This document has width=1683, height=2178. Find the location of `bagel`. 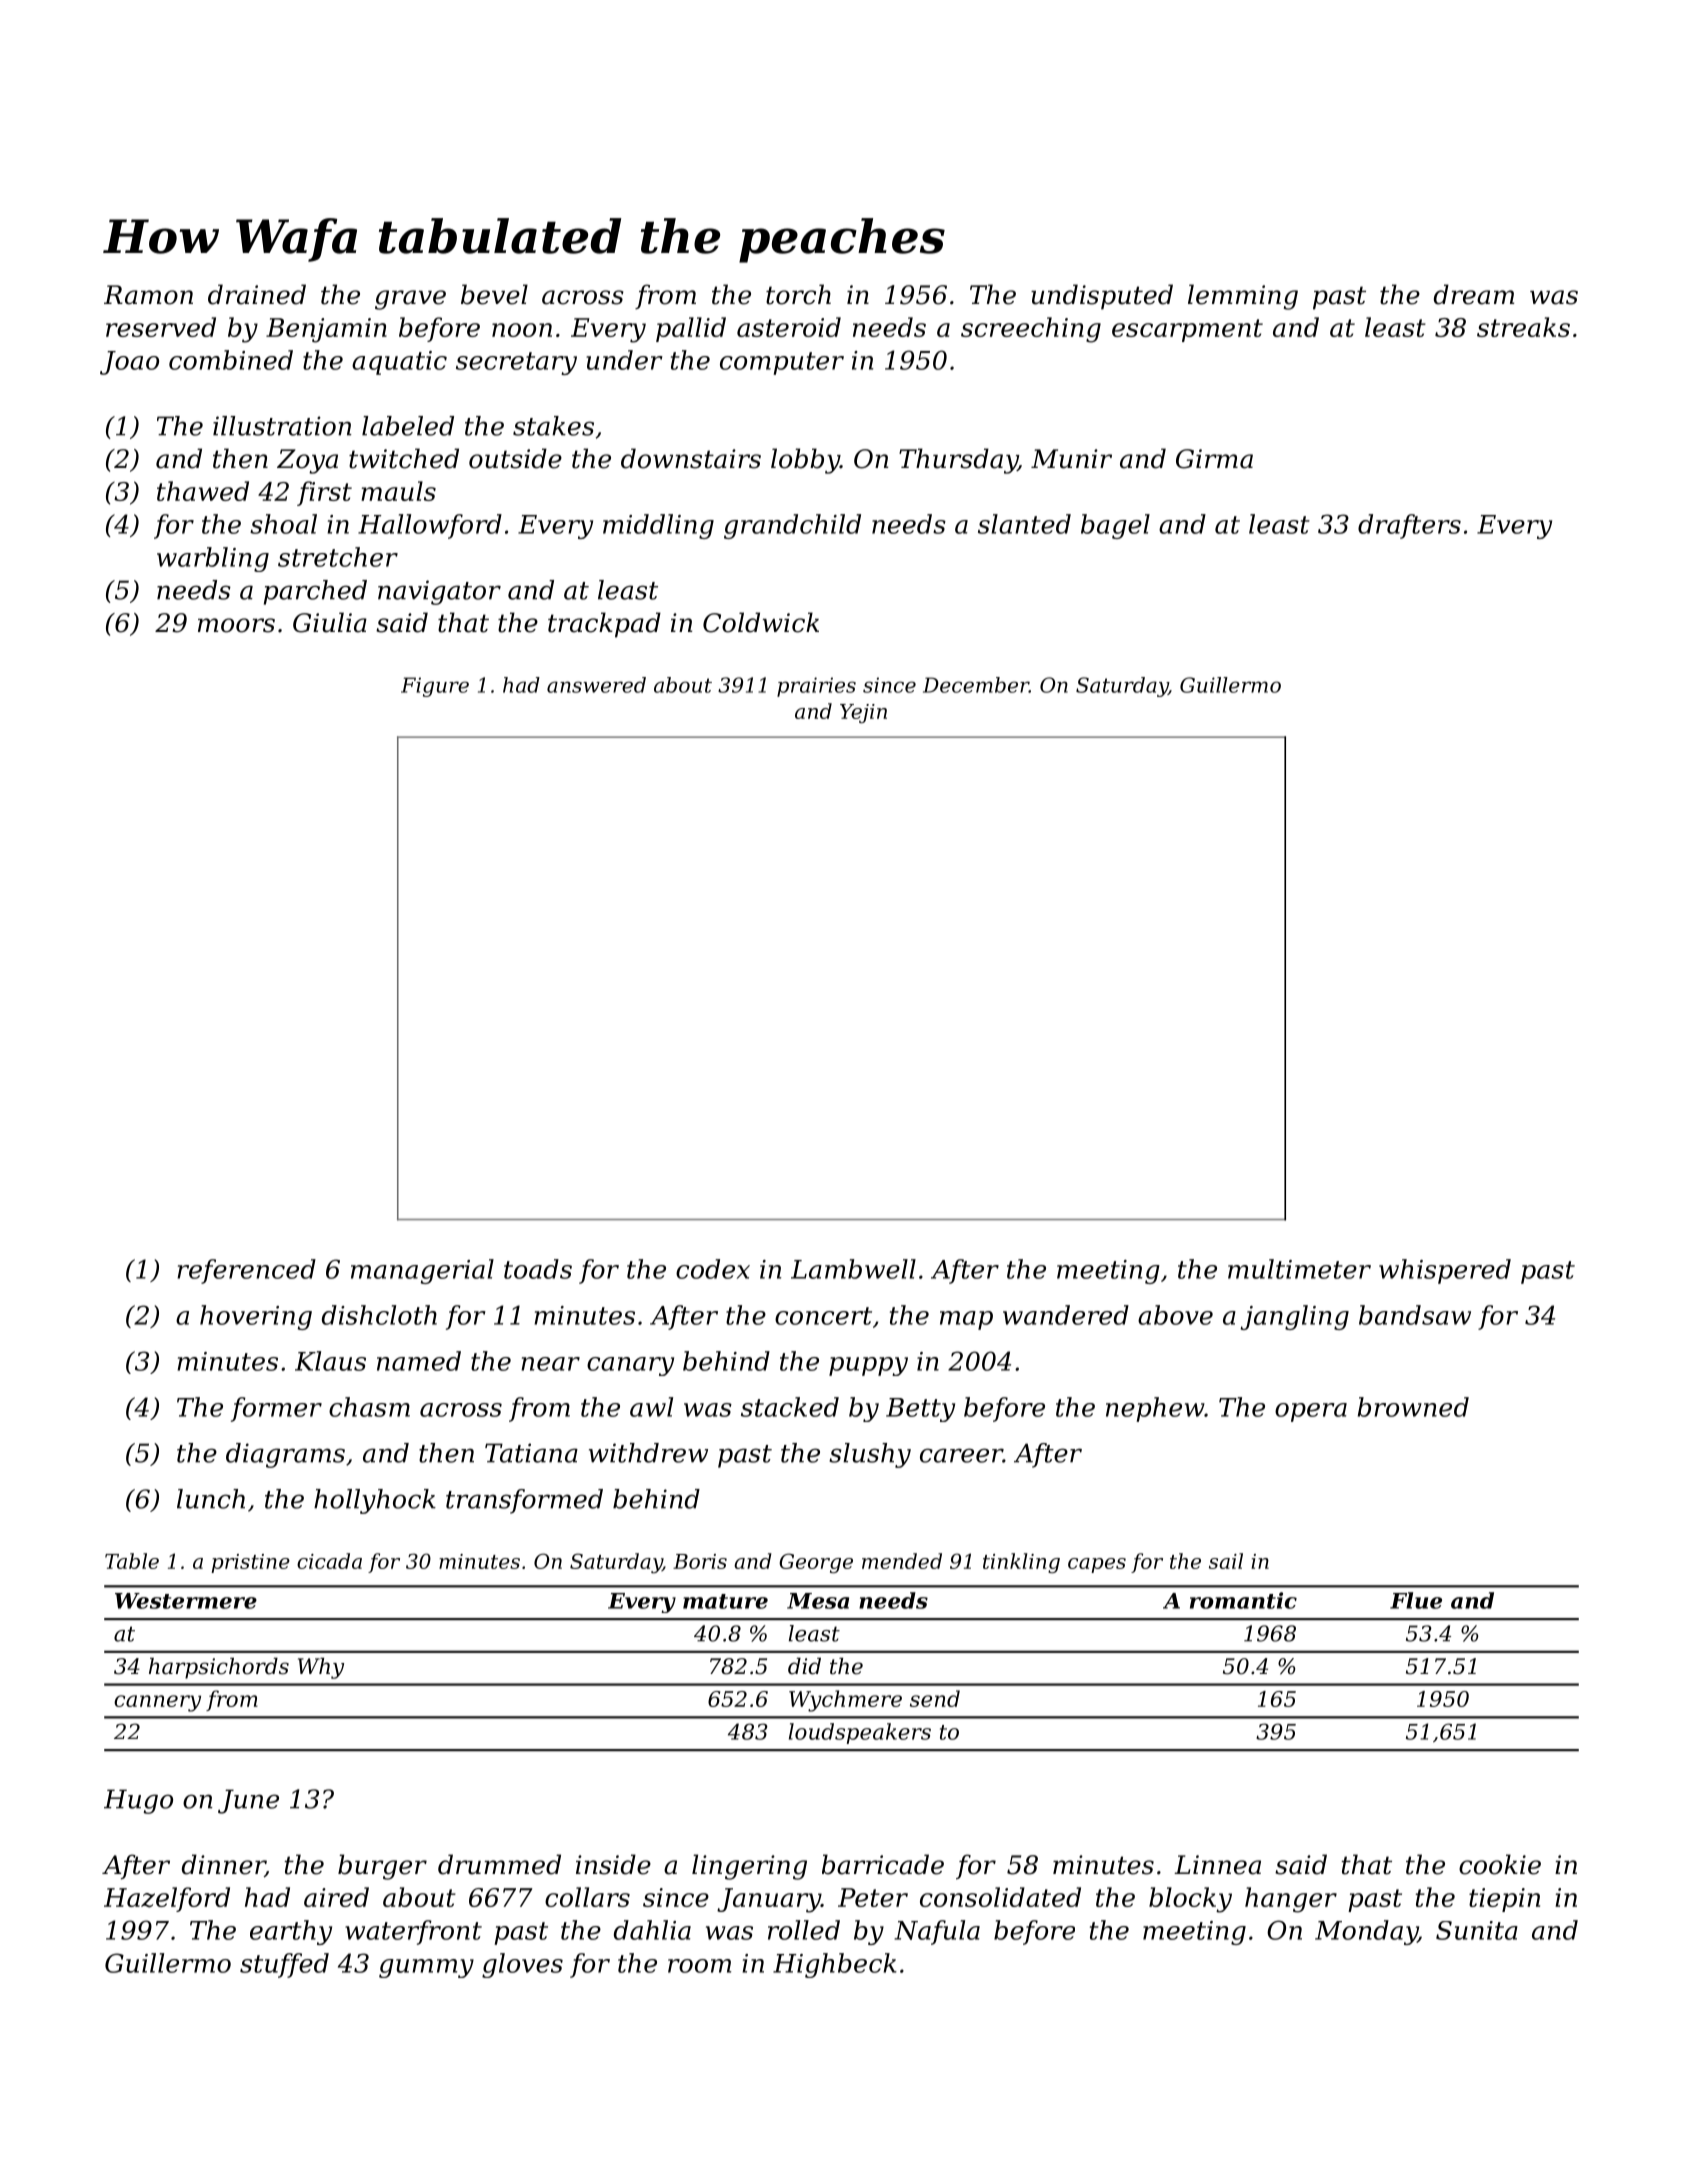

bagel is located at coordinates (1115, 526).
